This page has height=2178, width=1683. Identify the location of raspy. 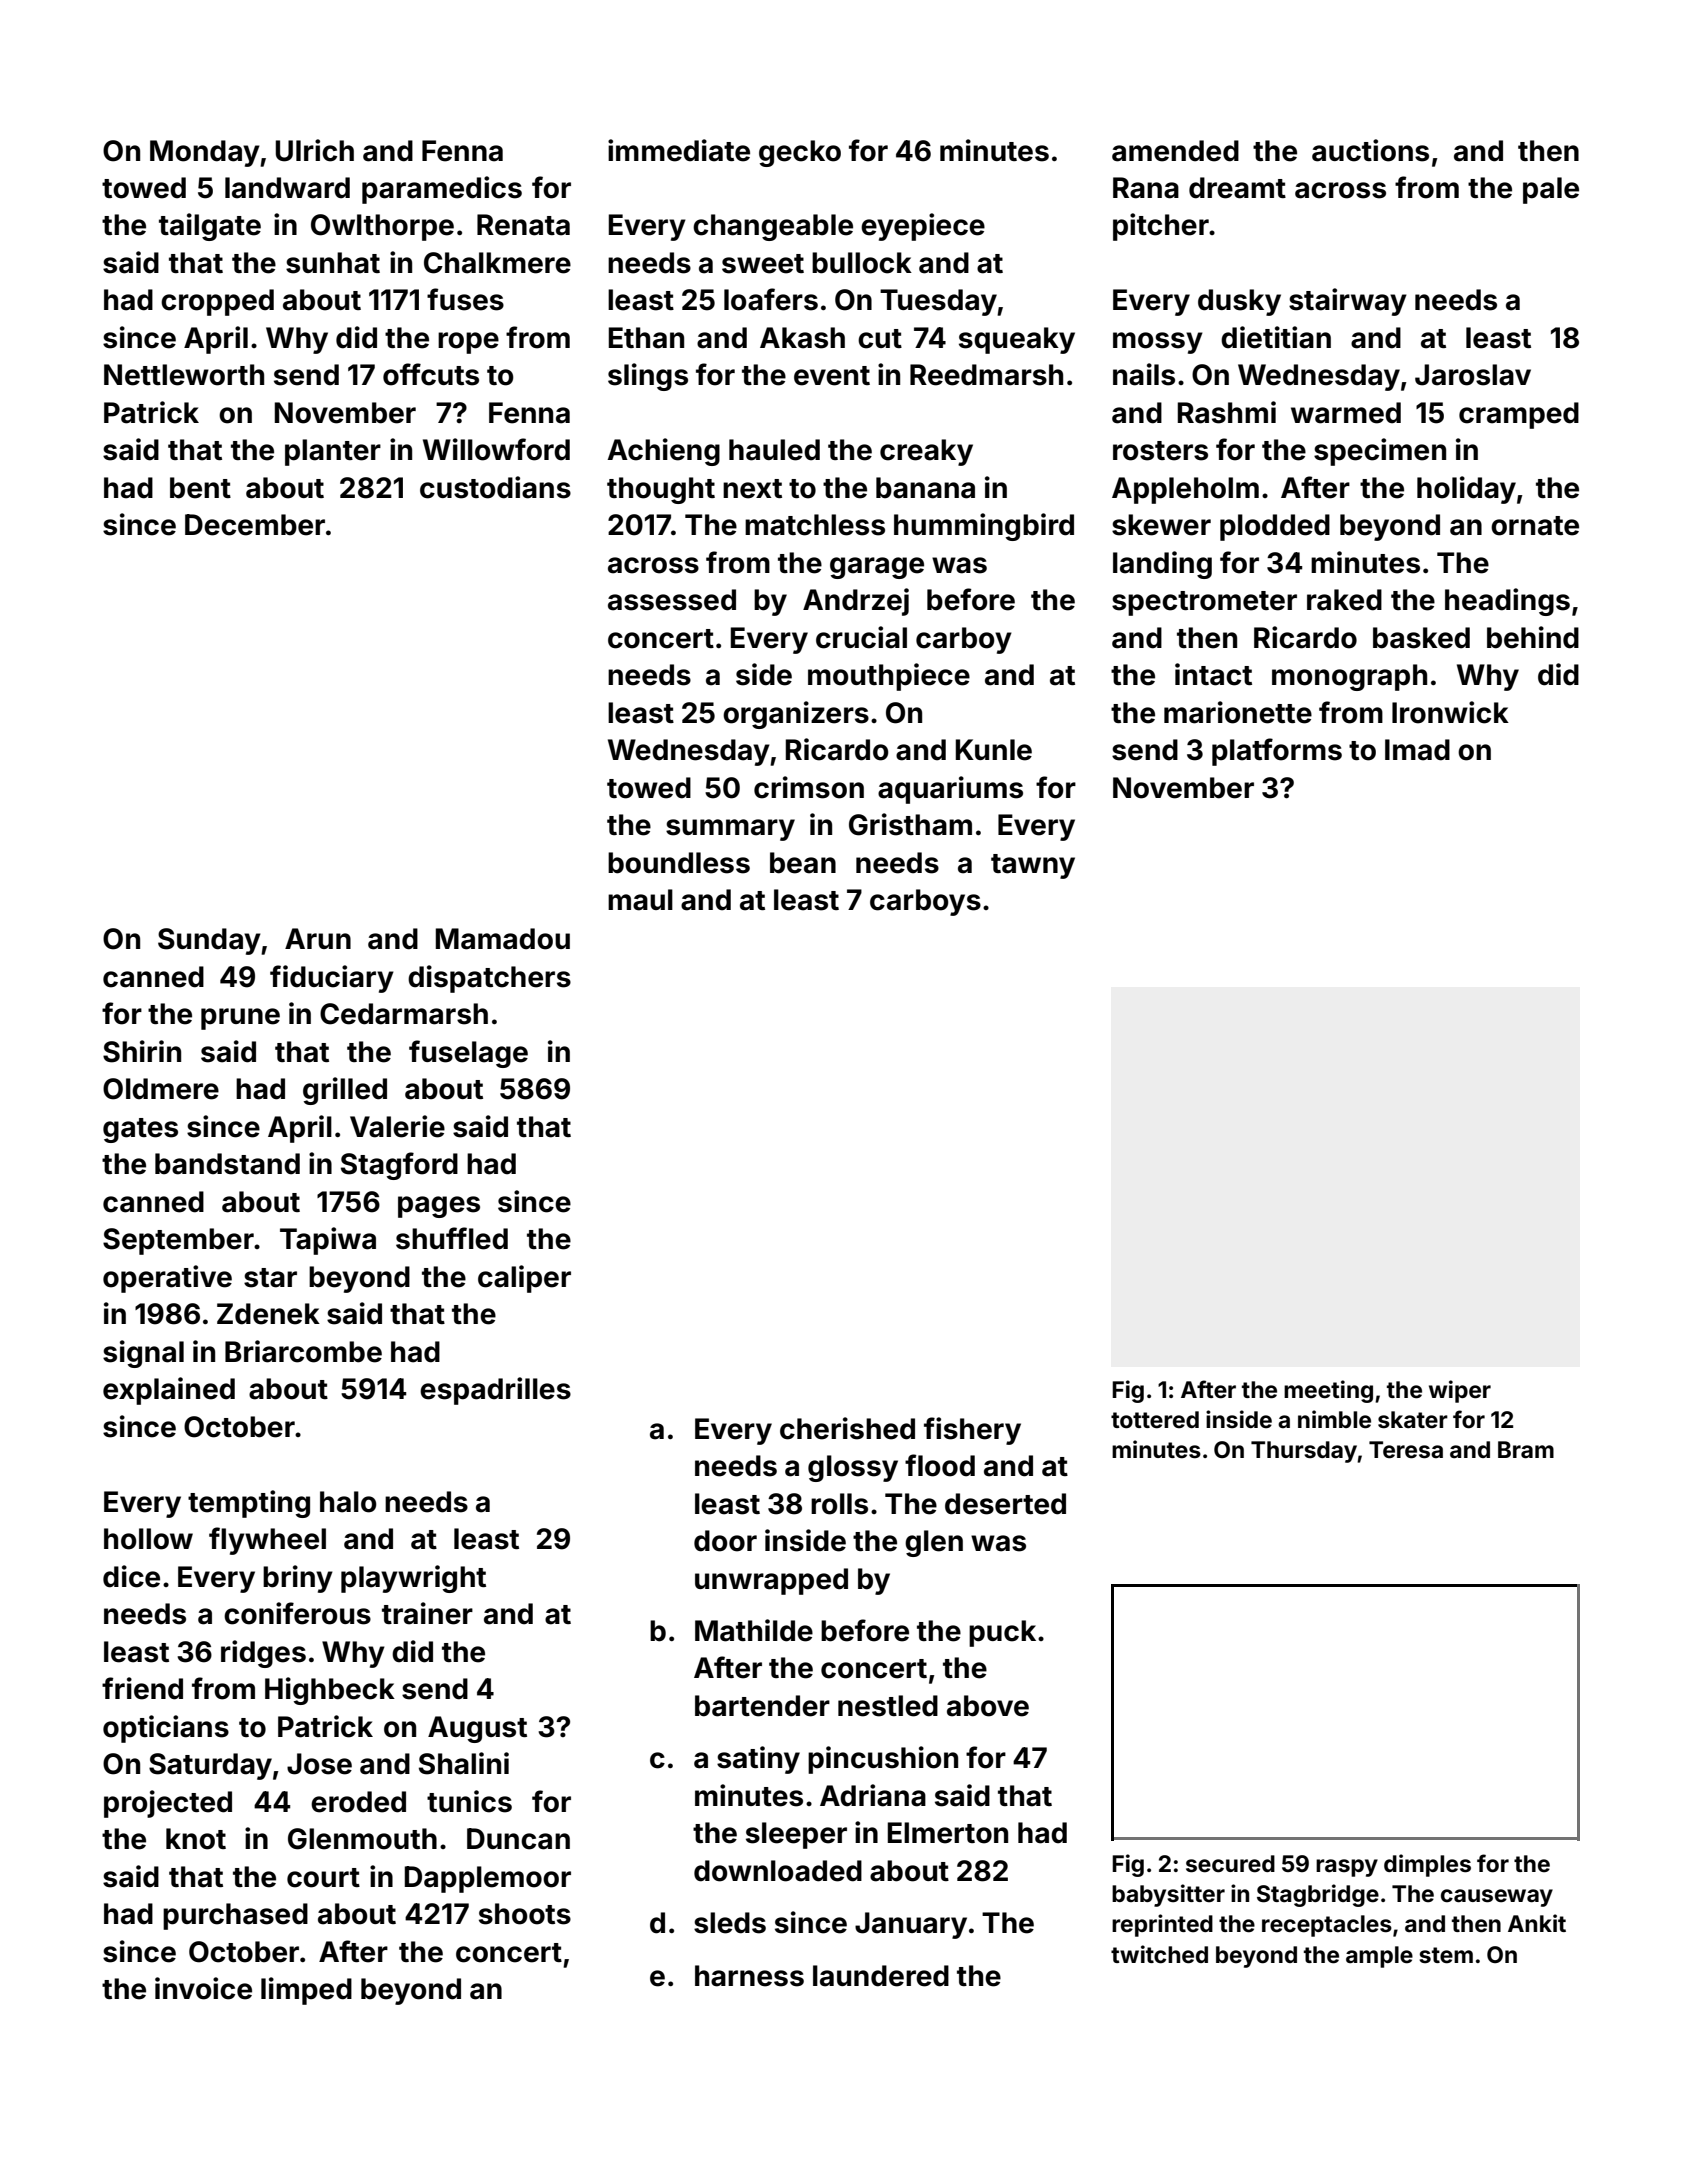
(1347, 1868).
